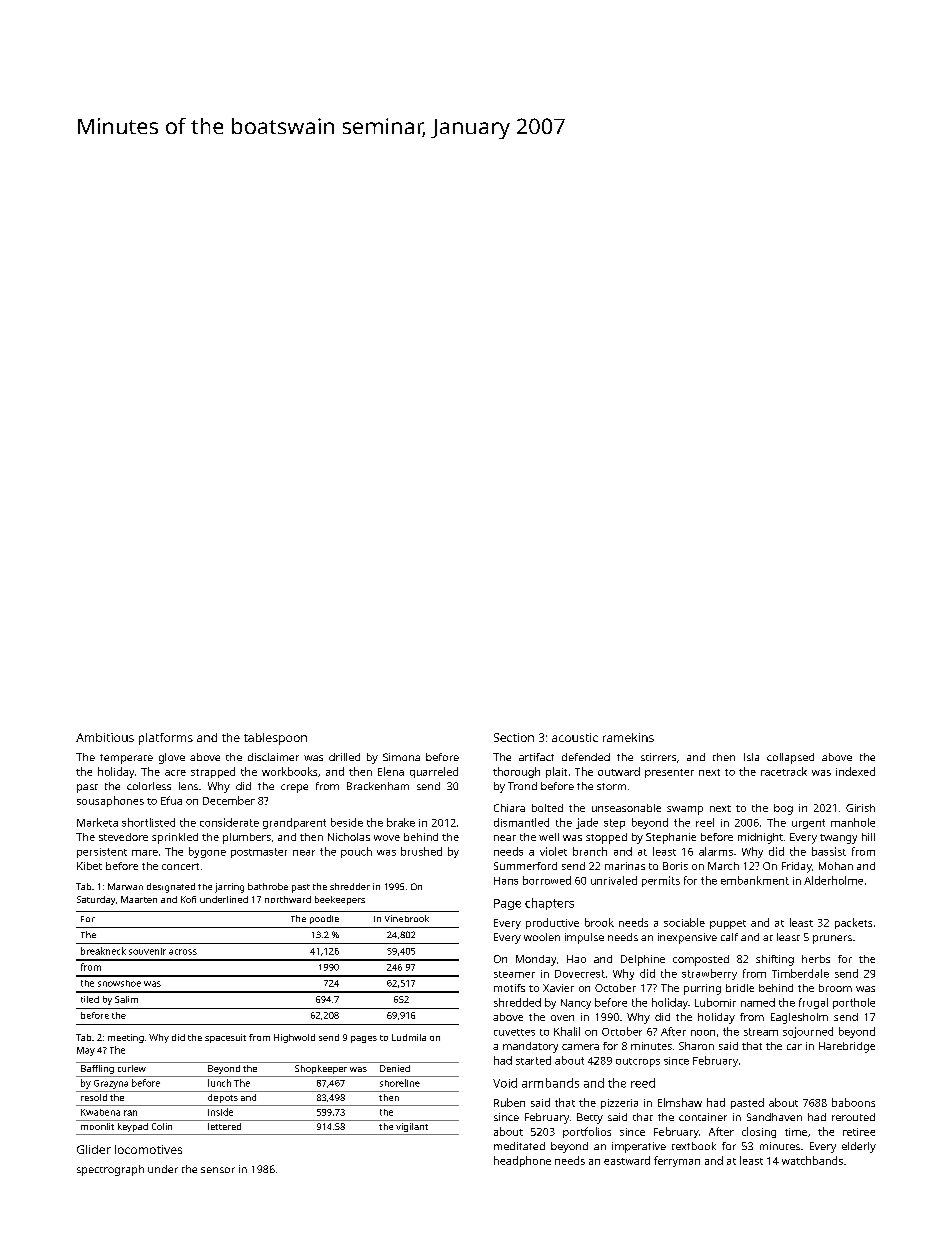  What do you see at coordinates (680, 1102) in the screenshot?
I see `Elmshaw` at bounding box center [680, 1102].
